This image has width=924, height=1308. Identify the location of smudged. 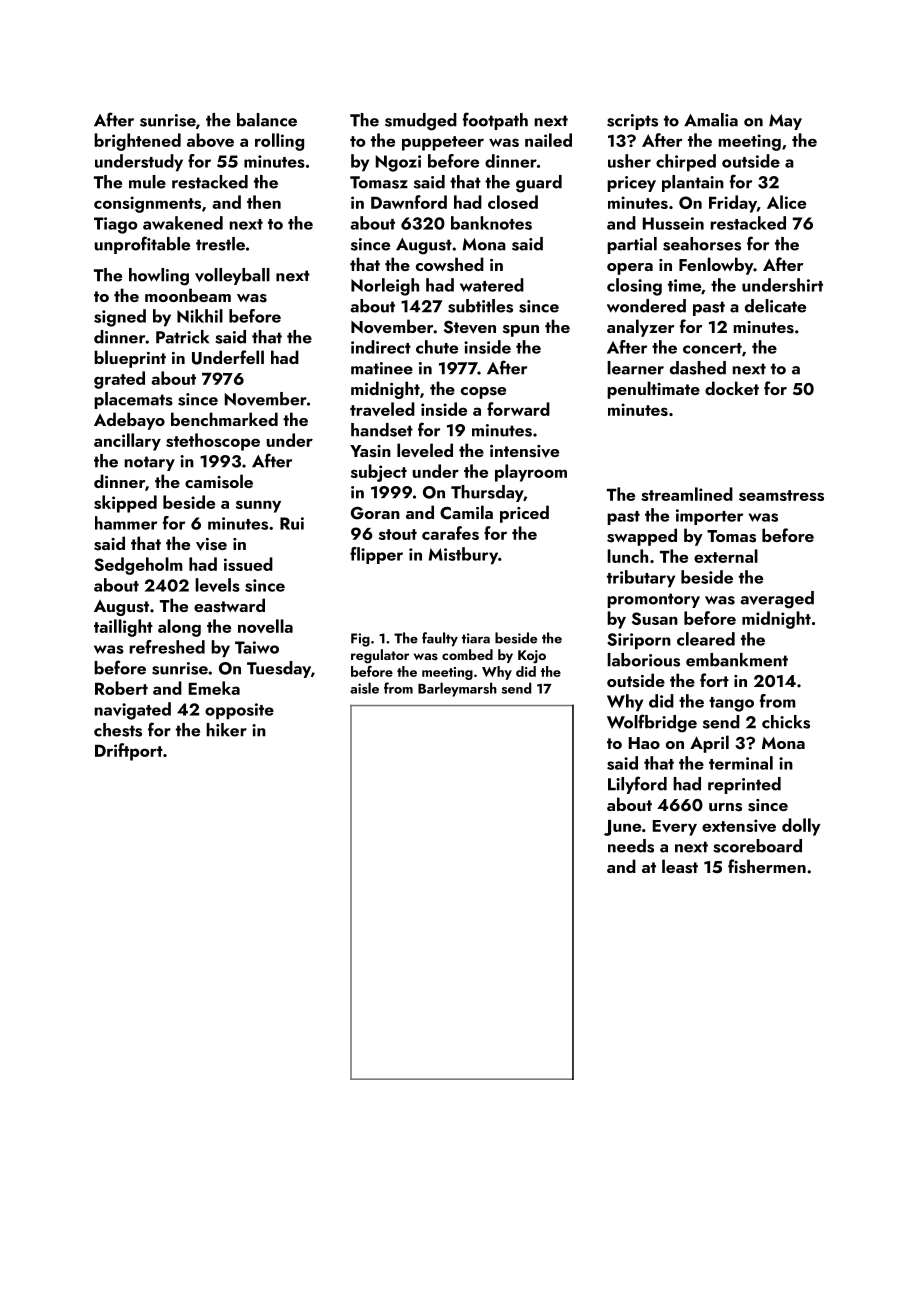
(421, 122).
